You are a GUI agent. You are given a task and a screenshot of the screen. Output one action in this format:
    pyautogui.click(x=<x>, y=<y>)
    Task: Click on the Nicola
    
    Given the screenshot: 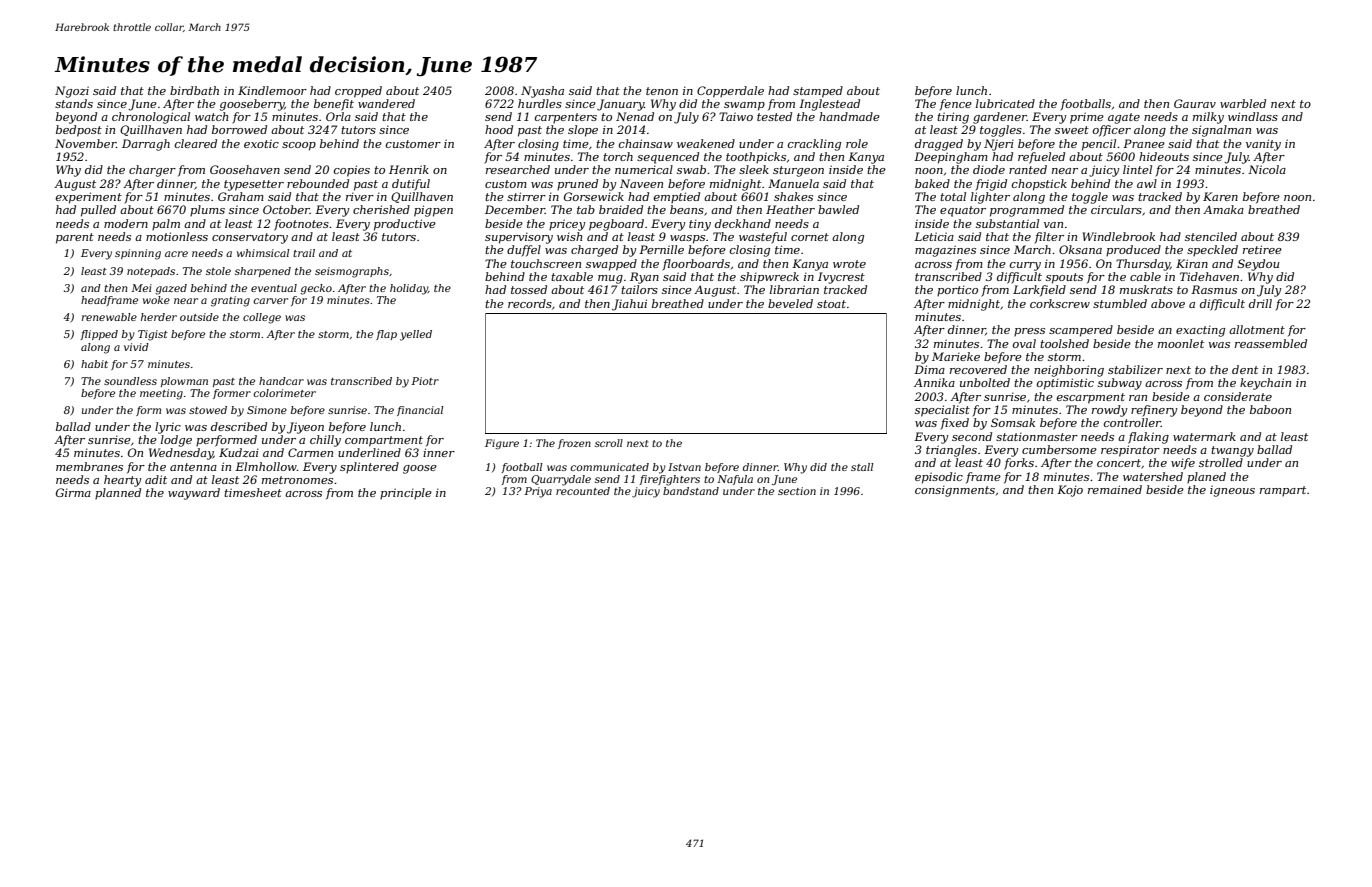 What is the action you would take?
    pyautogui.click(x=1267, y=169)
